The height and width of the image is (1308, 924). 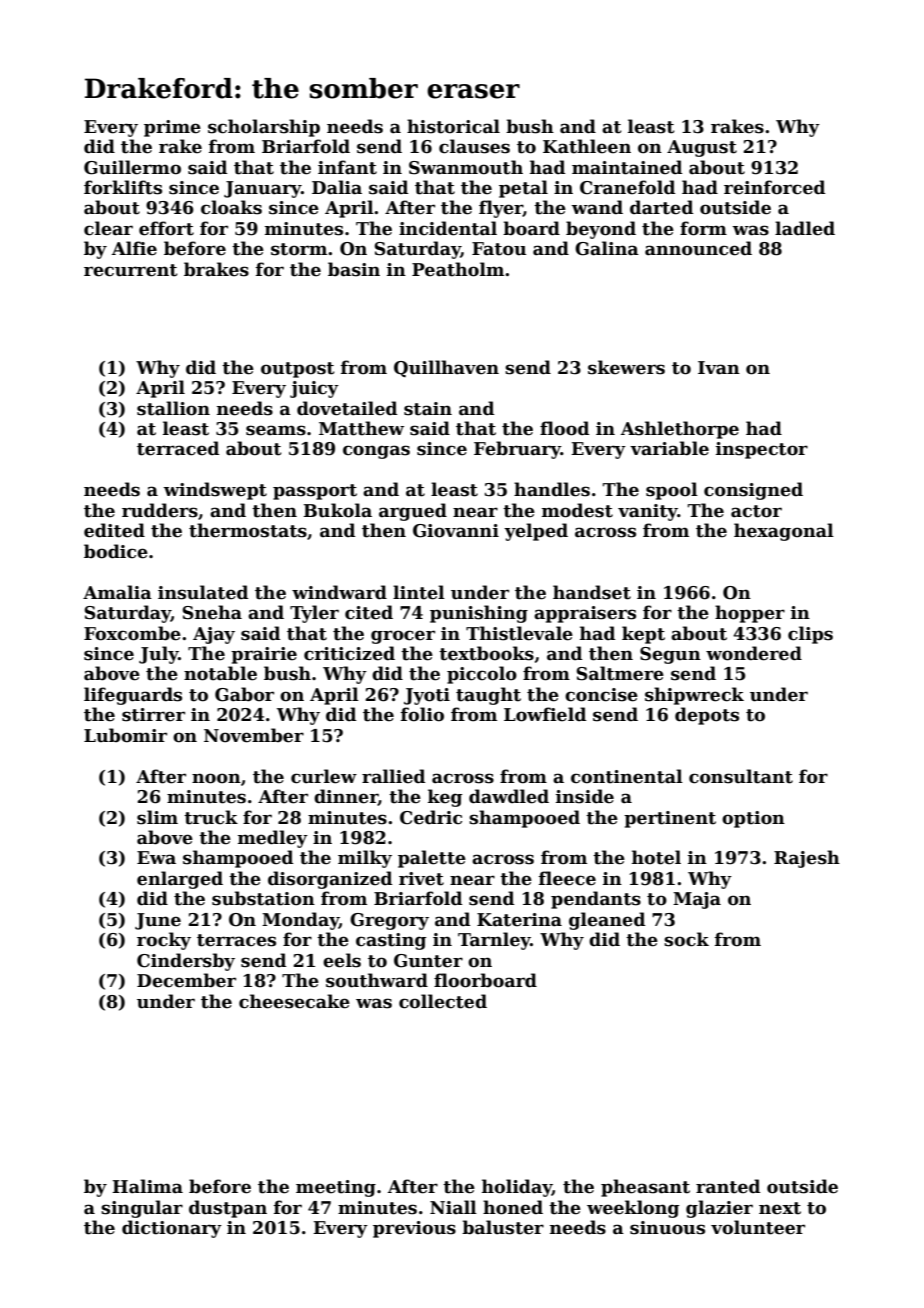 I want to click on disorganized, so click(x=330, y=880).
